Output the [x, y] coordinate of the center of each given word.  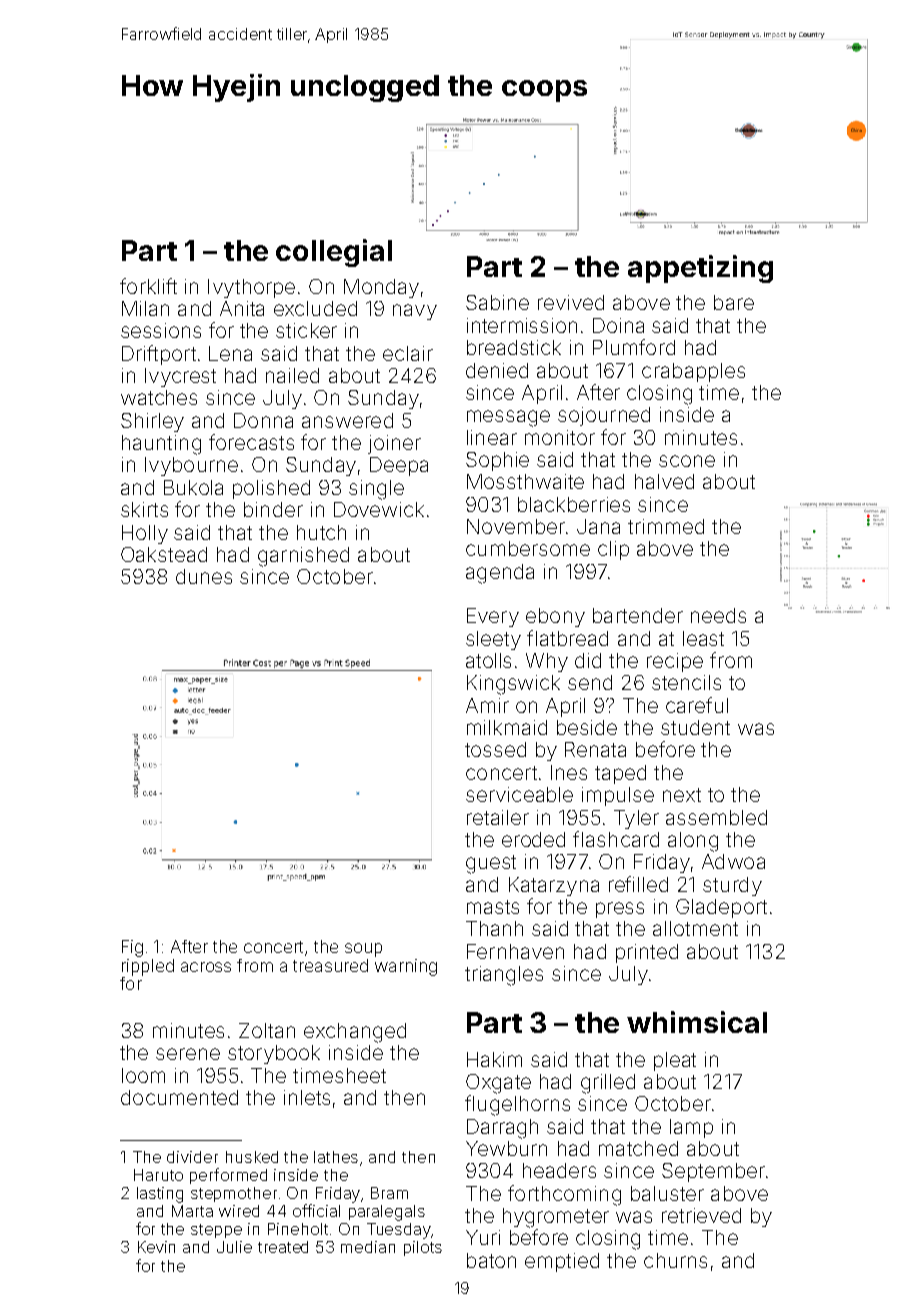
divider [192, 1157]
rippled [148, 967]
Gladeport [721, 908]
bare [734, 302]
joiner [394, 444]
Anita [242, 308]
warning [406, 967]
